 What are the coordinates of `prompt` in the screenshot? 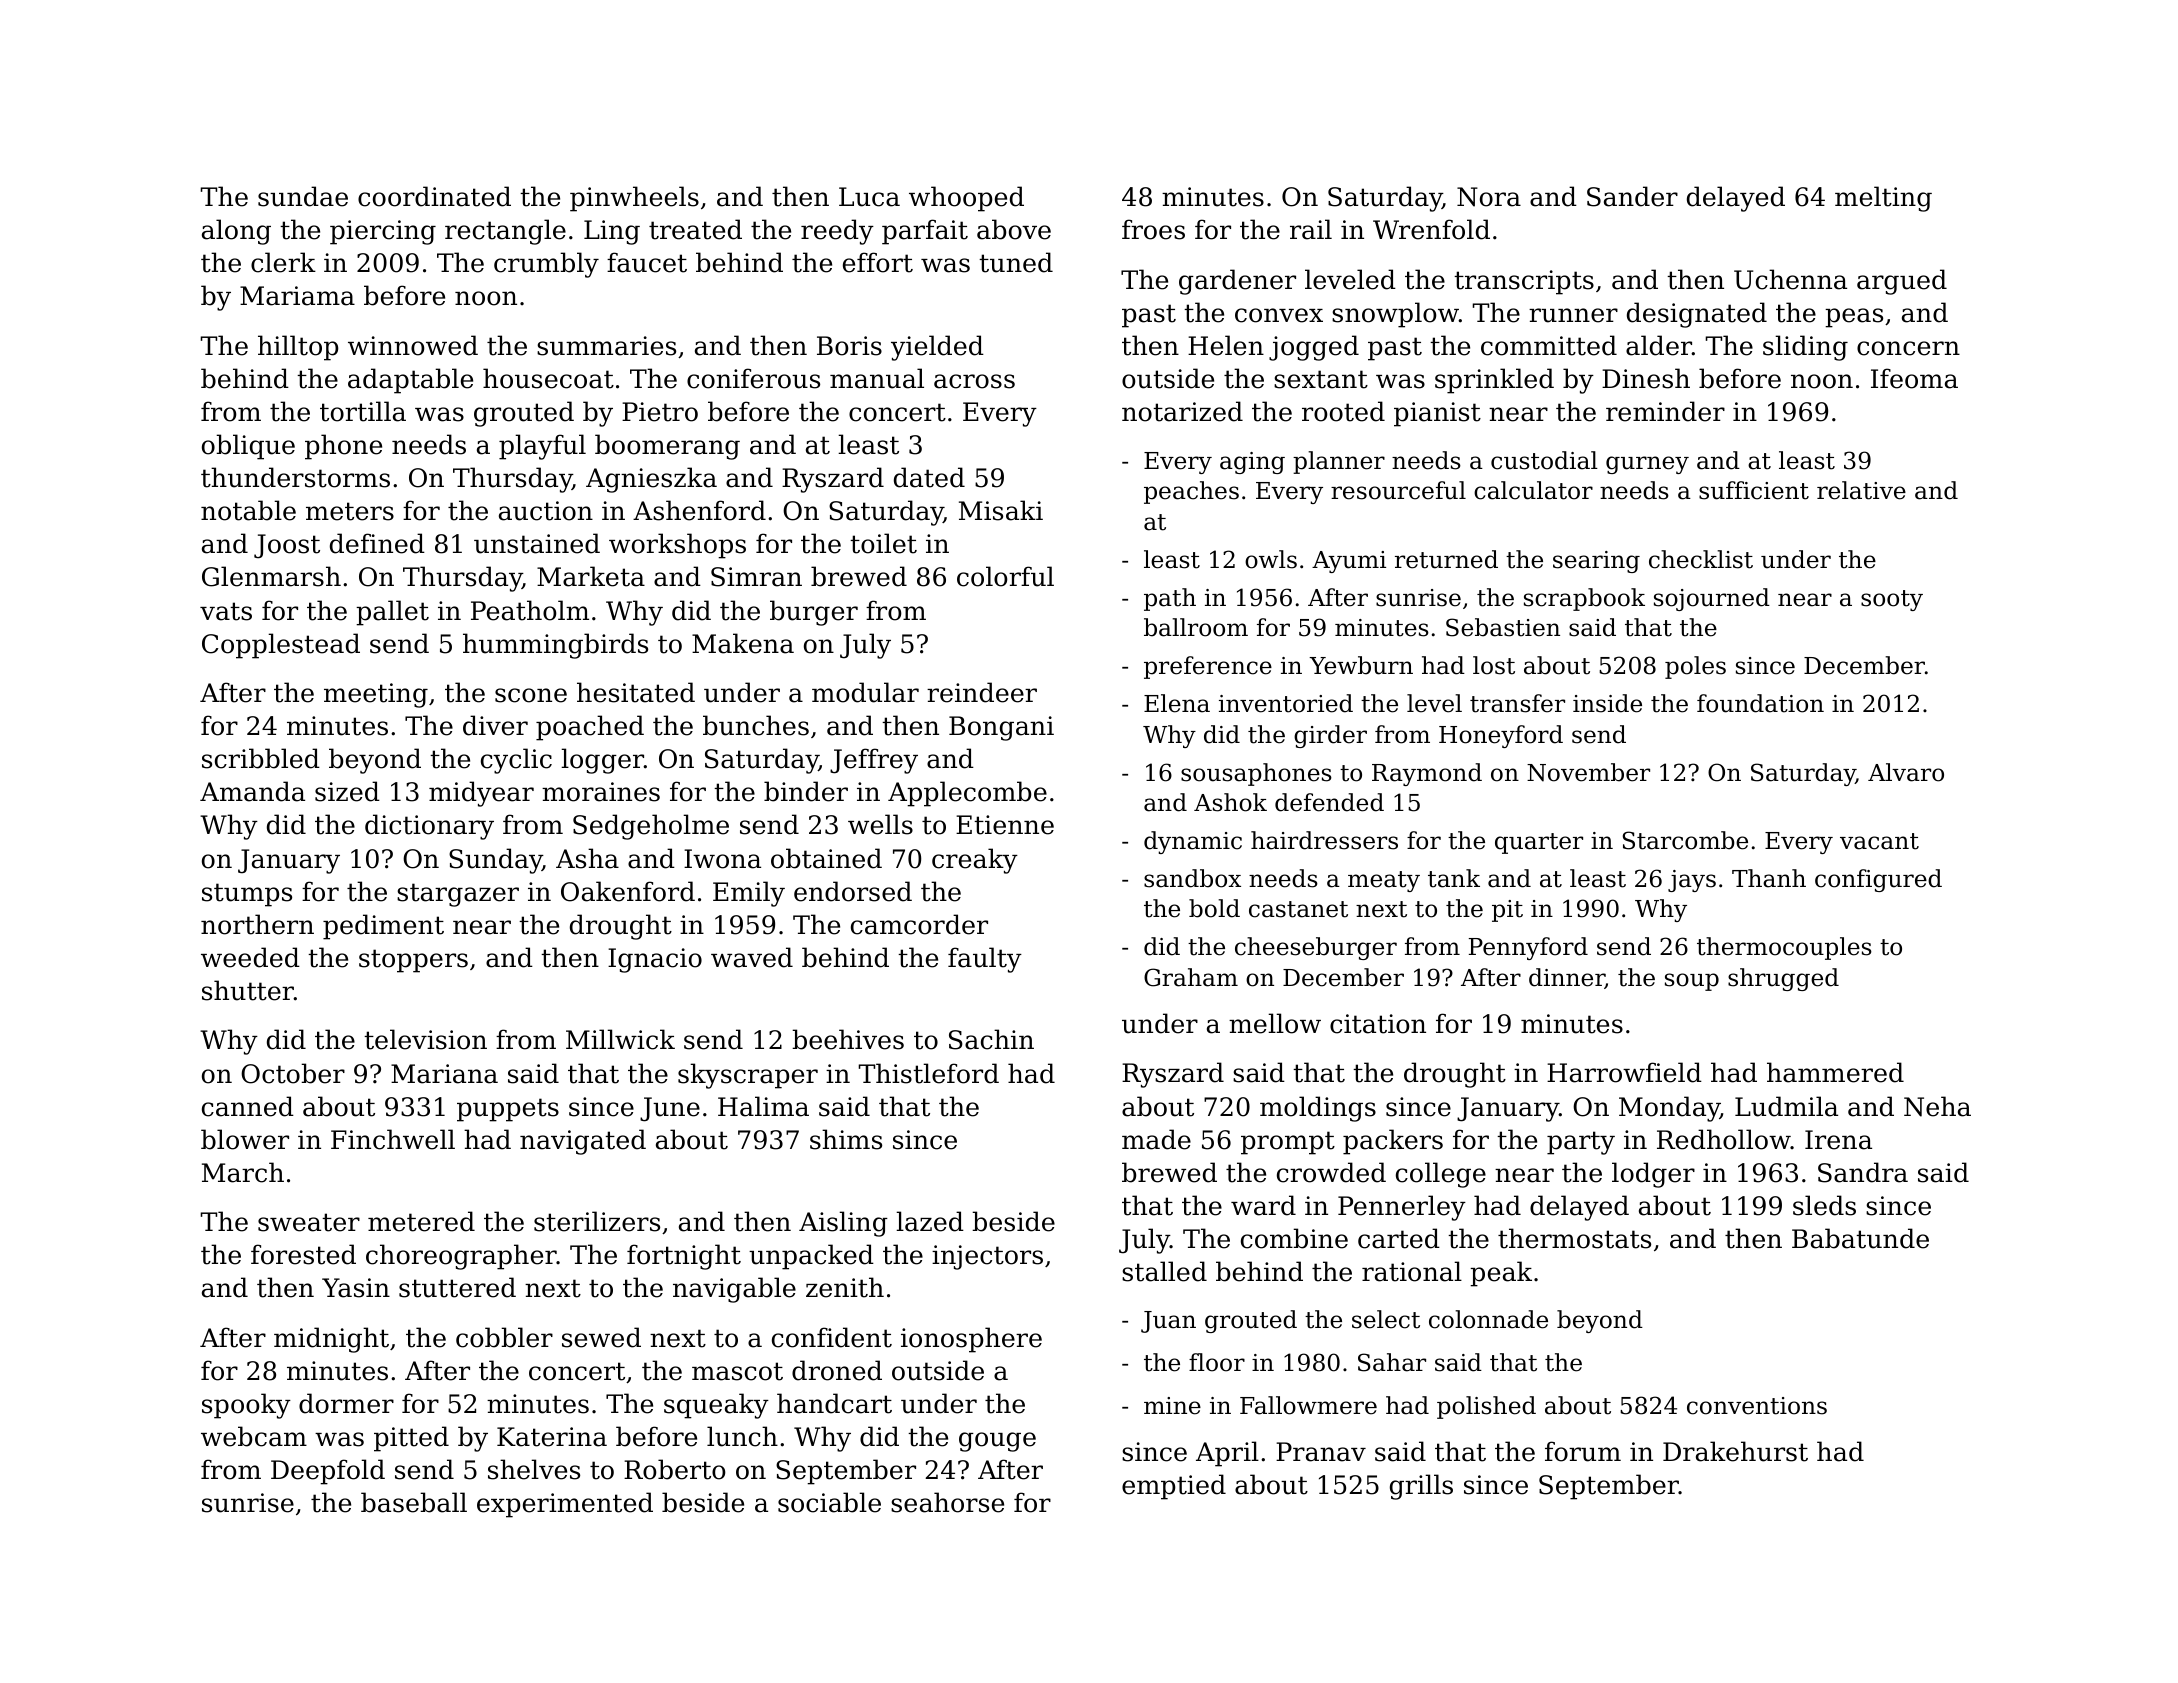 It's located at (1288, 1143).
